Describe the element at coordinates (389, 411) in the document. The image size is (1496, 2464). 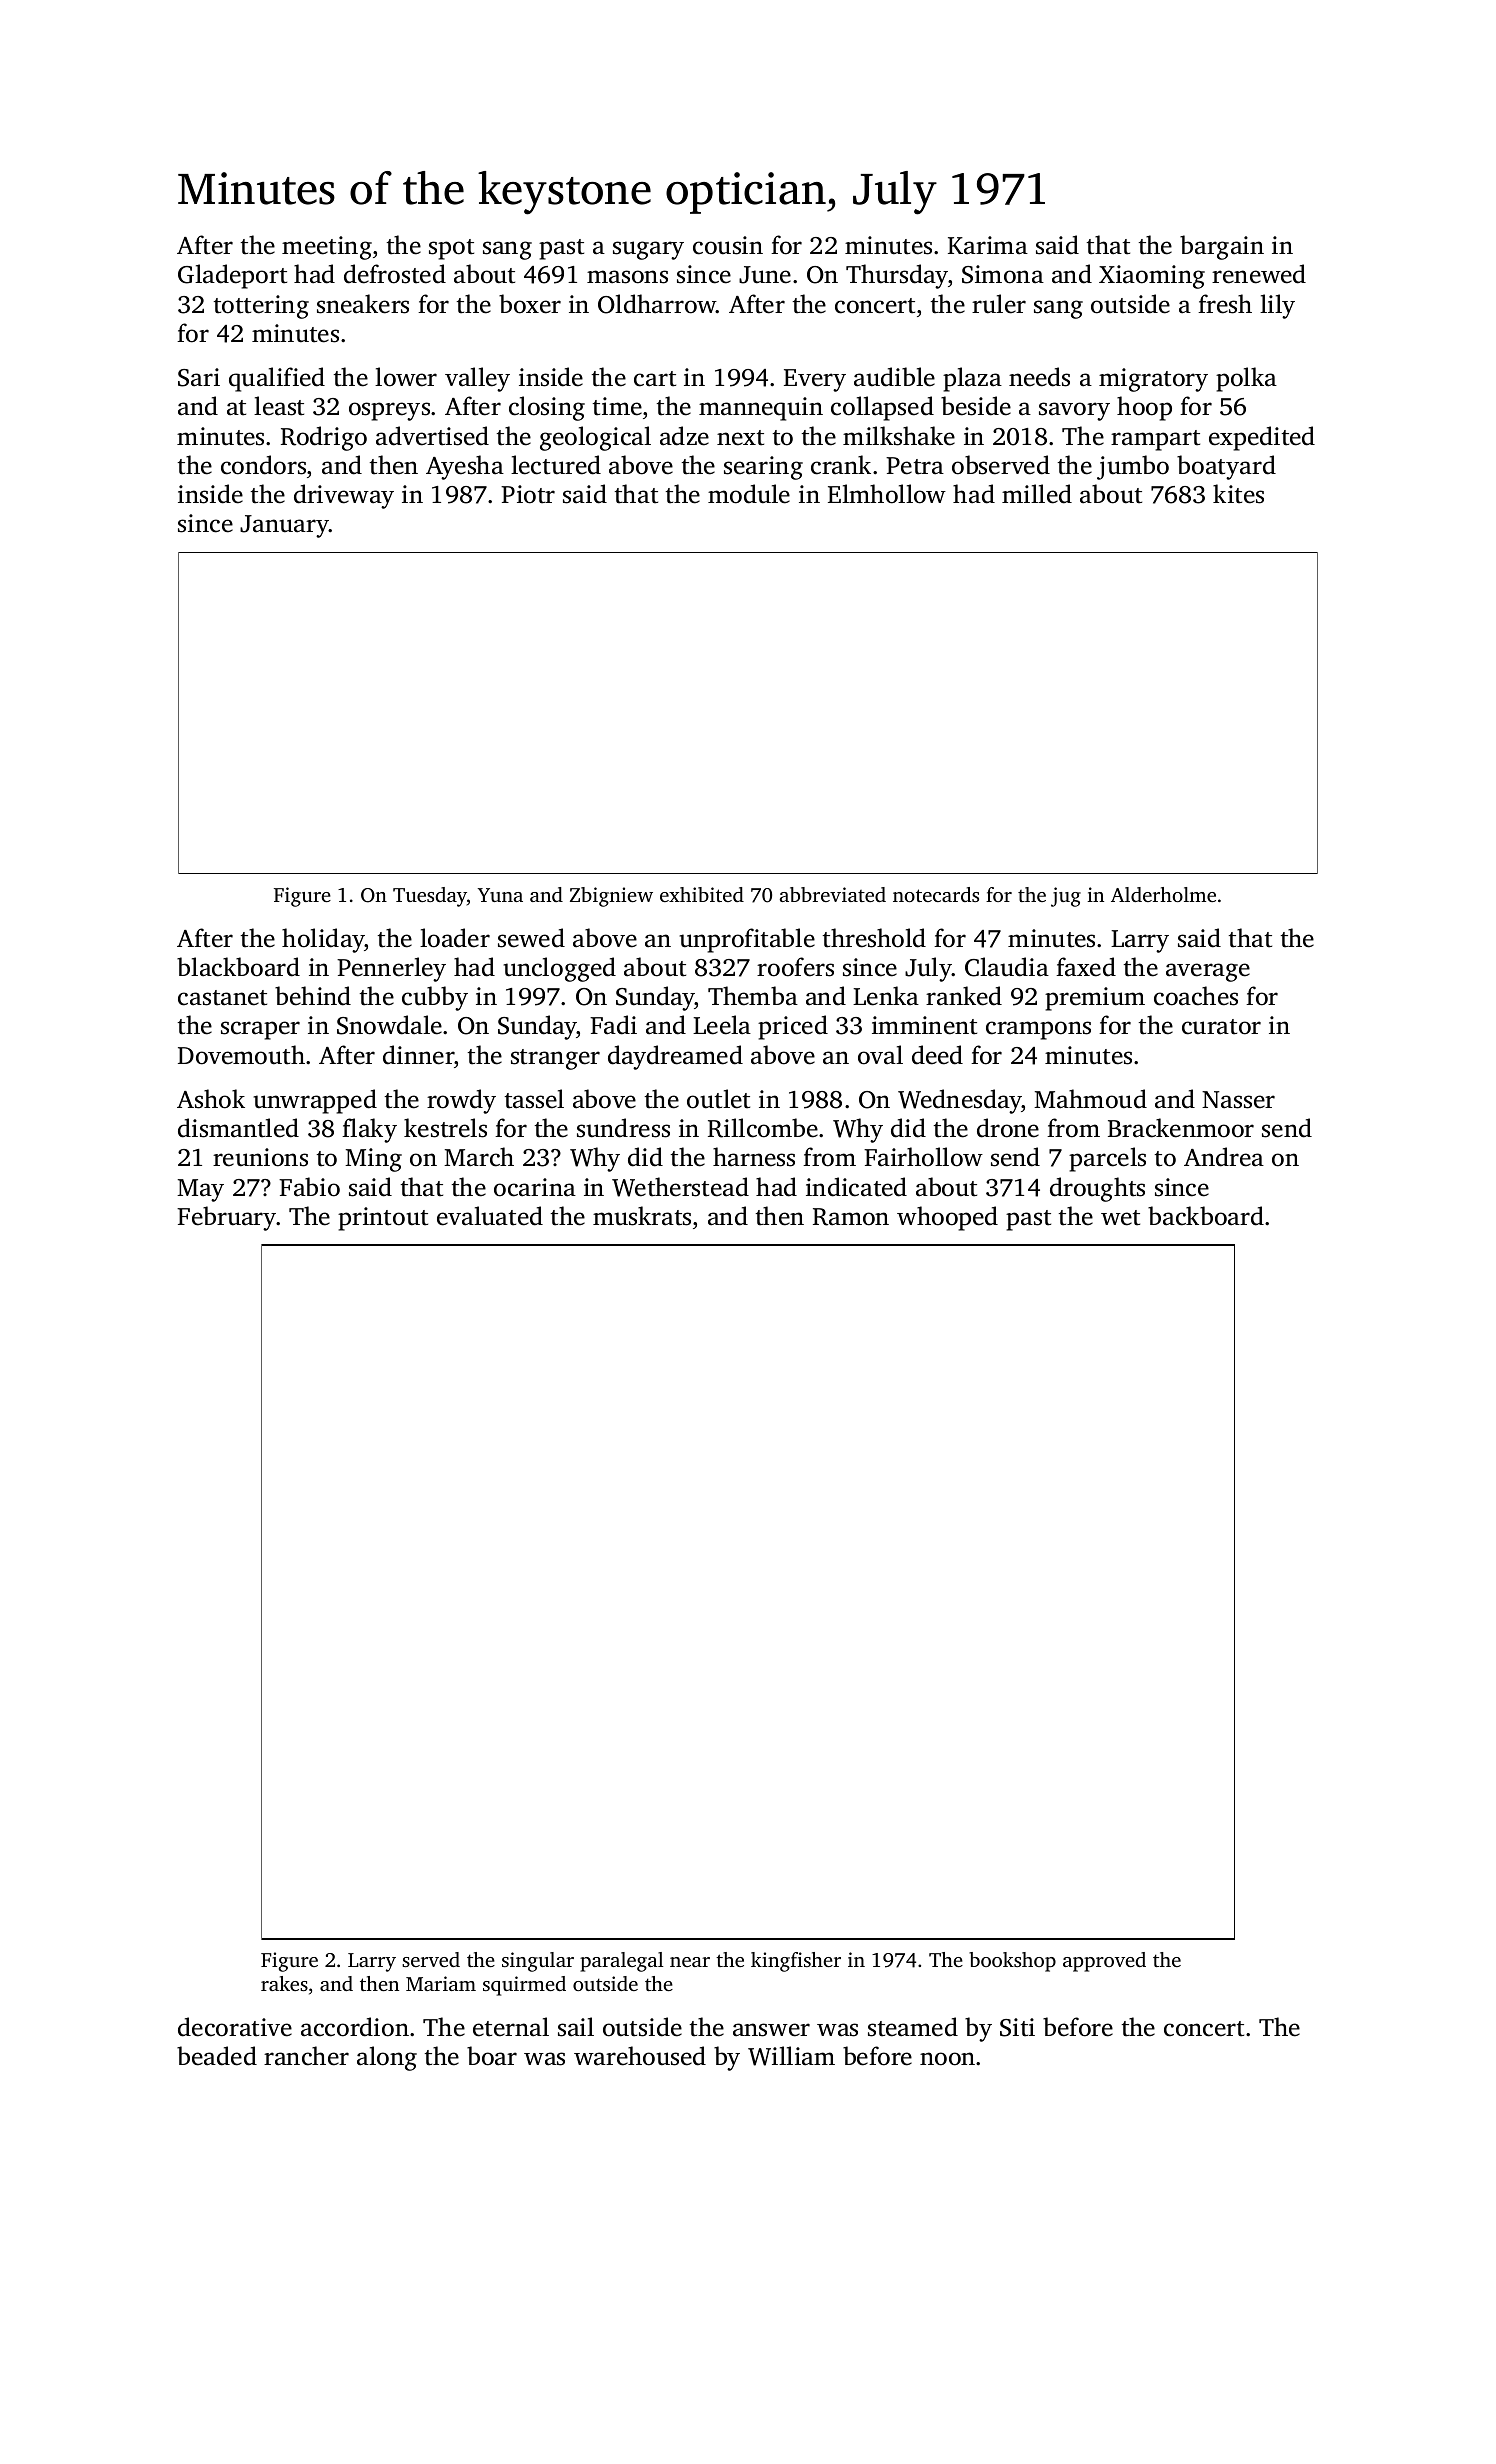
I see `ospreys` at that location.
